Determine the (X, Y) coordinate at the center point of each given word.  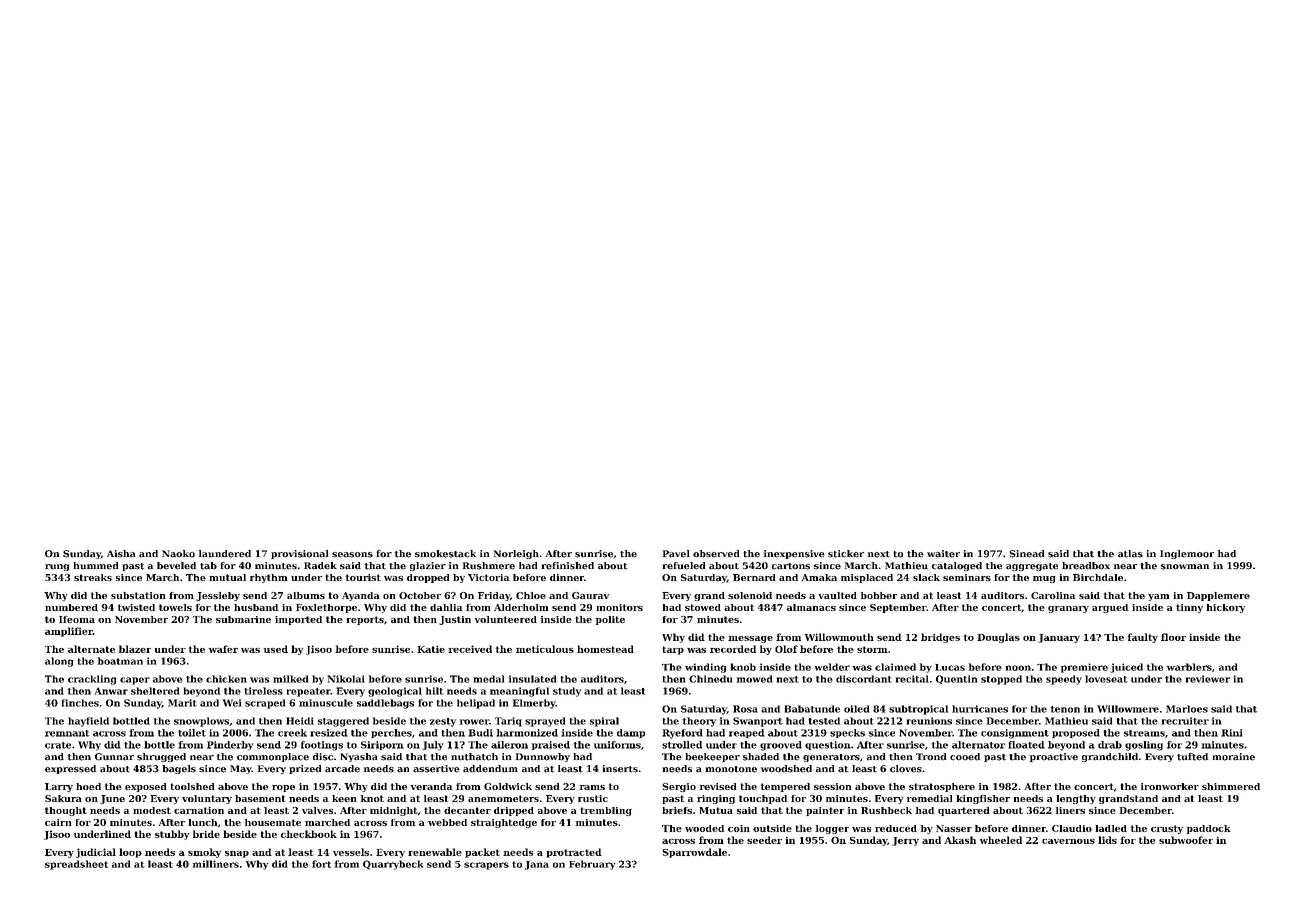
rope (283, 788)
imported (298, 620)
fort (321, 864)
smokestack (445, 554)
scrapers (486, 866)
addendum (490, 769)
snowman (1185, 567)
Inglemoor (1187, 554)
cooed (965, 757)
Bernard (754, 577)
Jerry (905, 841)
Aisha (121, 554)
